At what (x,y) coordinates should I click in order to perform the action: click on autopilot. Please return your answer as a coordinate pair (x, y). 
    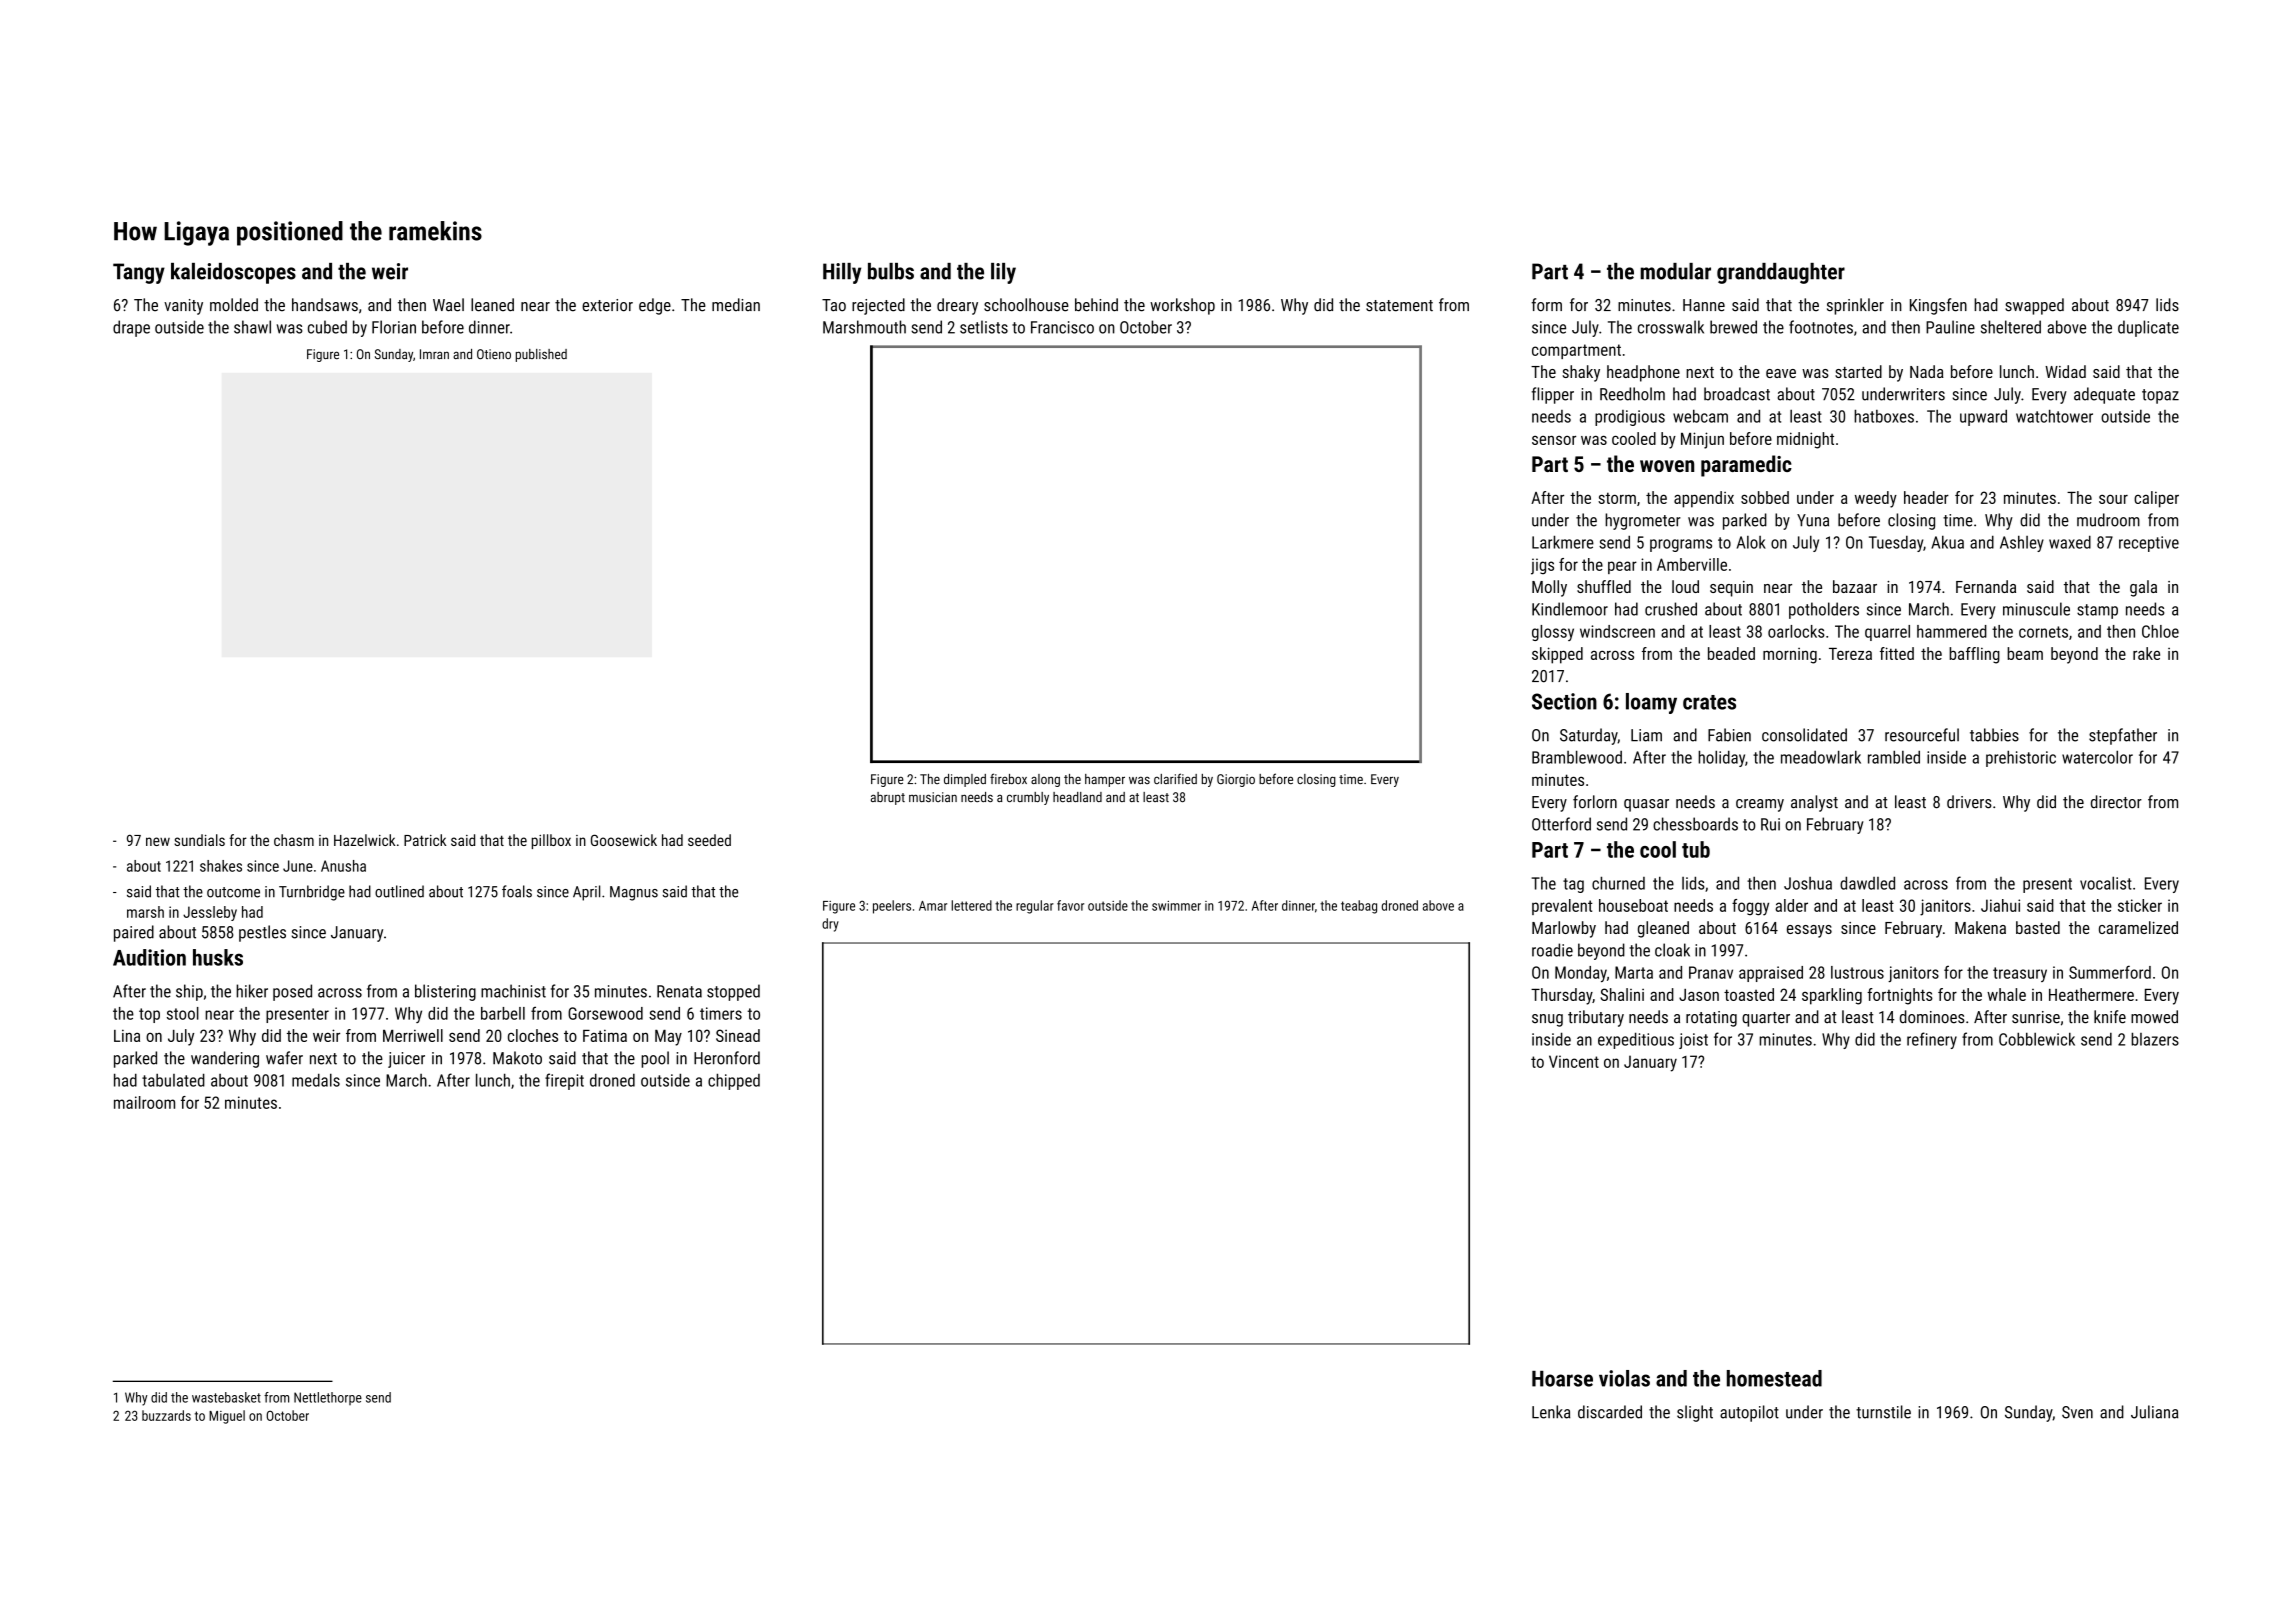
    Looking at the image, I should click on (1749, 1413).
